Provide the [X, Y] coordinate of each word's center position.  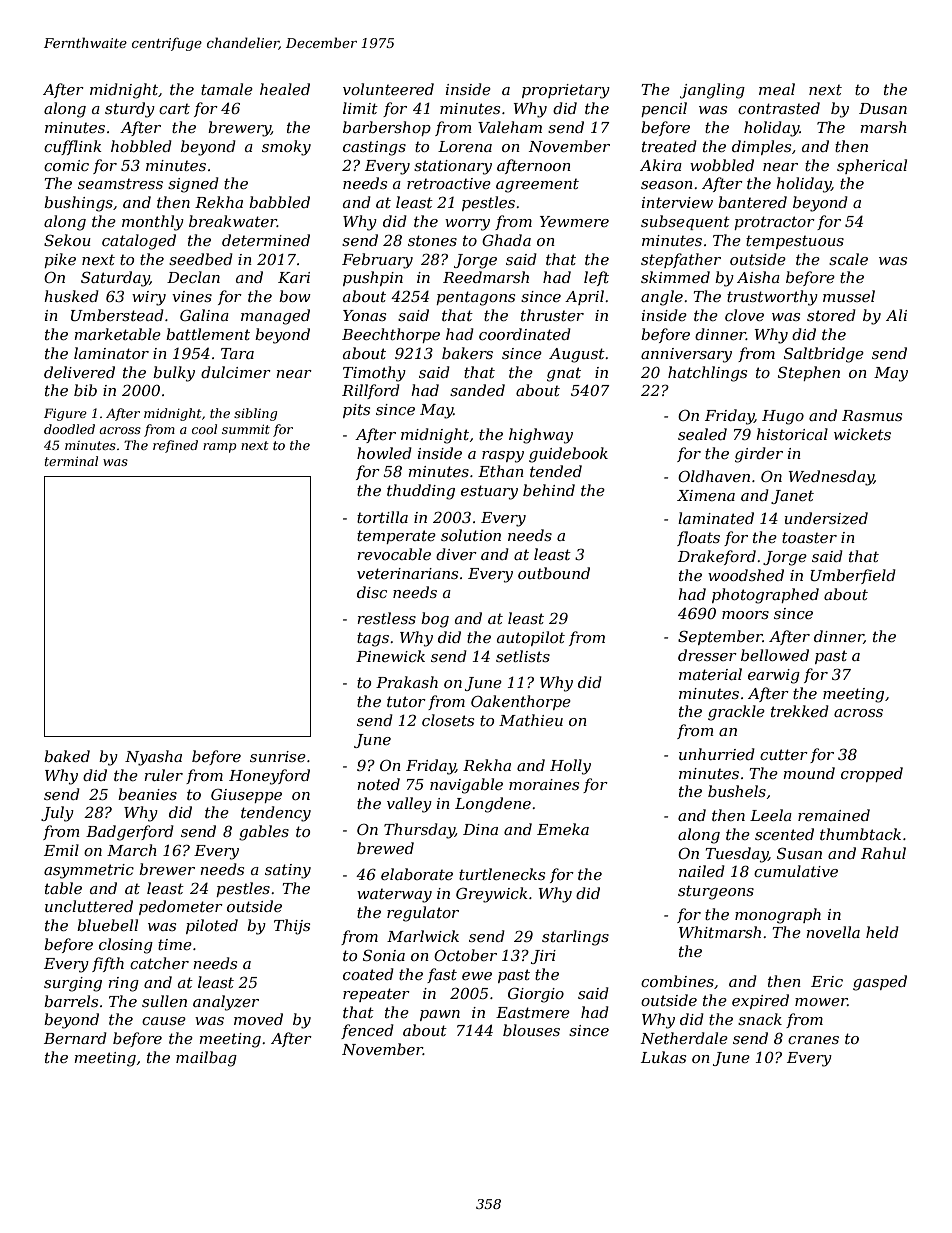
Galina [204, 315]
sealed [702, 434]
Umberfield [853, 576]
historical [792, 434]
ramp [220, 448]
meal [777, 89]
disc [372, 592]
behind [549, 490]
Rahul [883, 853]
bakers [467, 353]
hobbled [141, 146]
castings [374, 148]
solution [471, 535]
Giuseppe [246, 796]
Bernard [75, 1038]
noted [378, 784]
